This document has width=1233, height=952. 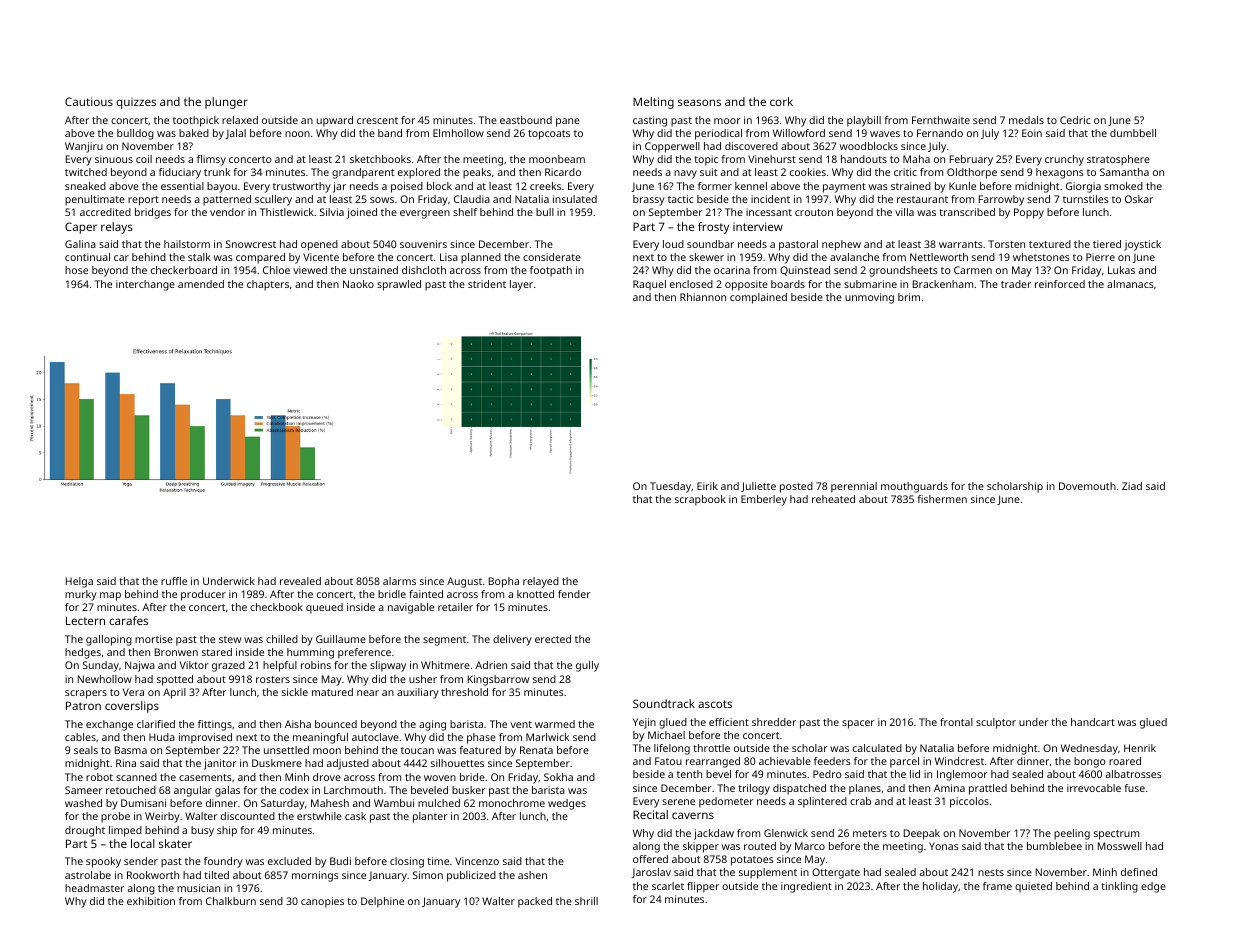 What do you see at coordinates (174, 581) in the document?
I see `ruffle` at bounding box center [174, 581].
